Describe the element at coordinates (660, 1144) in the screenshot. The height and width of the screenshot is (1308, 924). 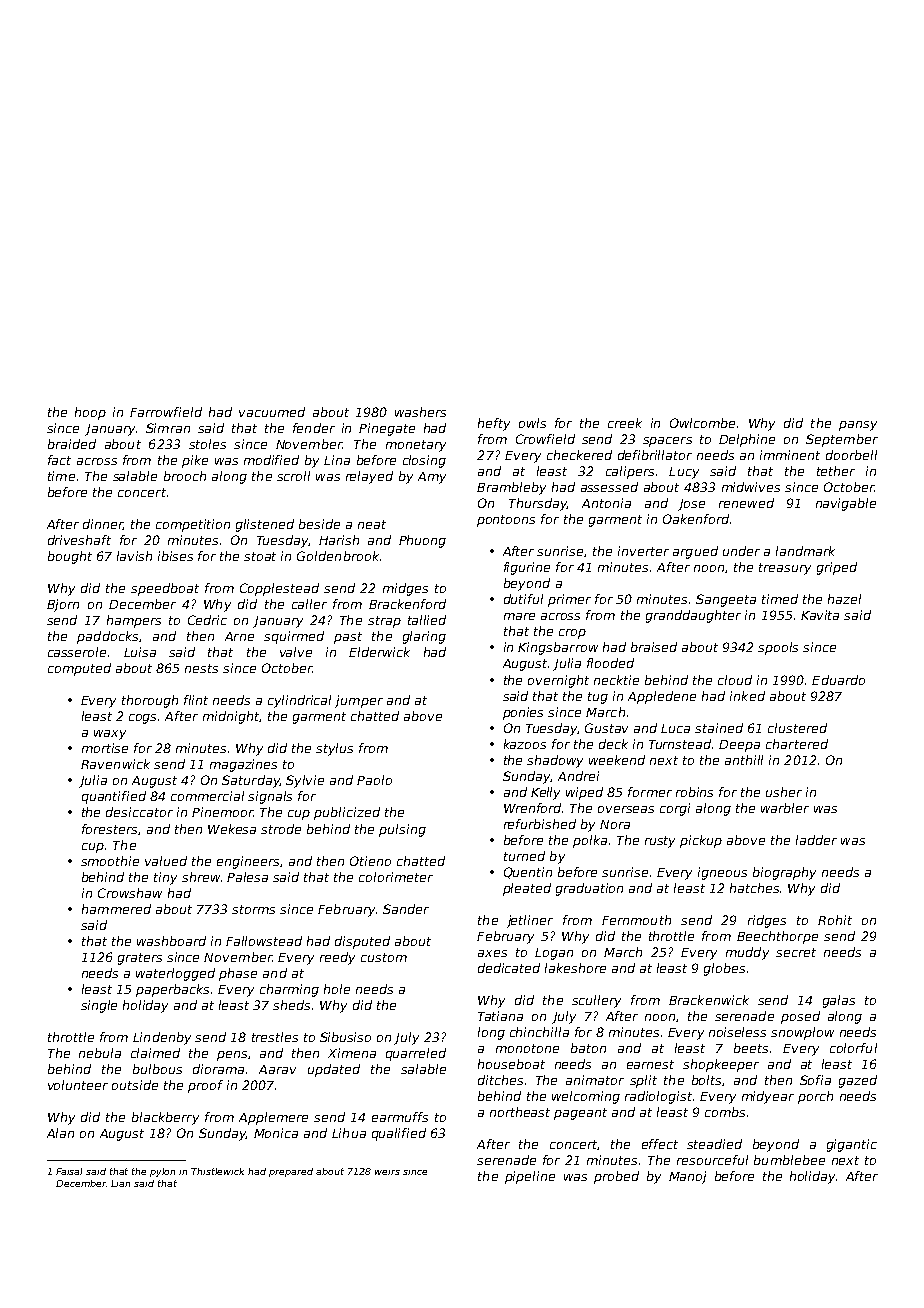
I see `effect` at that location.
